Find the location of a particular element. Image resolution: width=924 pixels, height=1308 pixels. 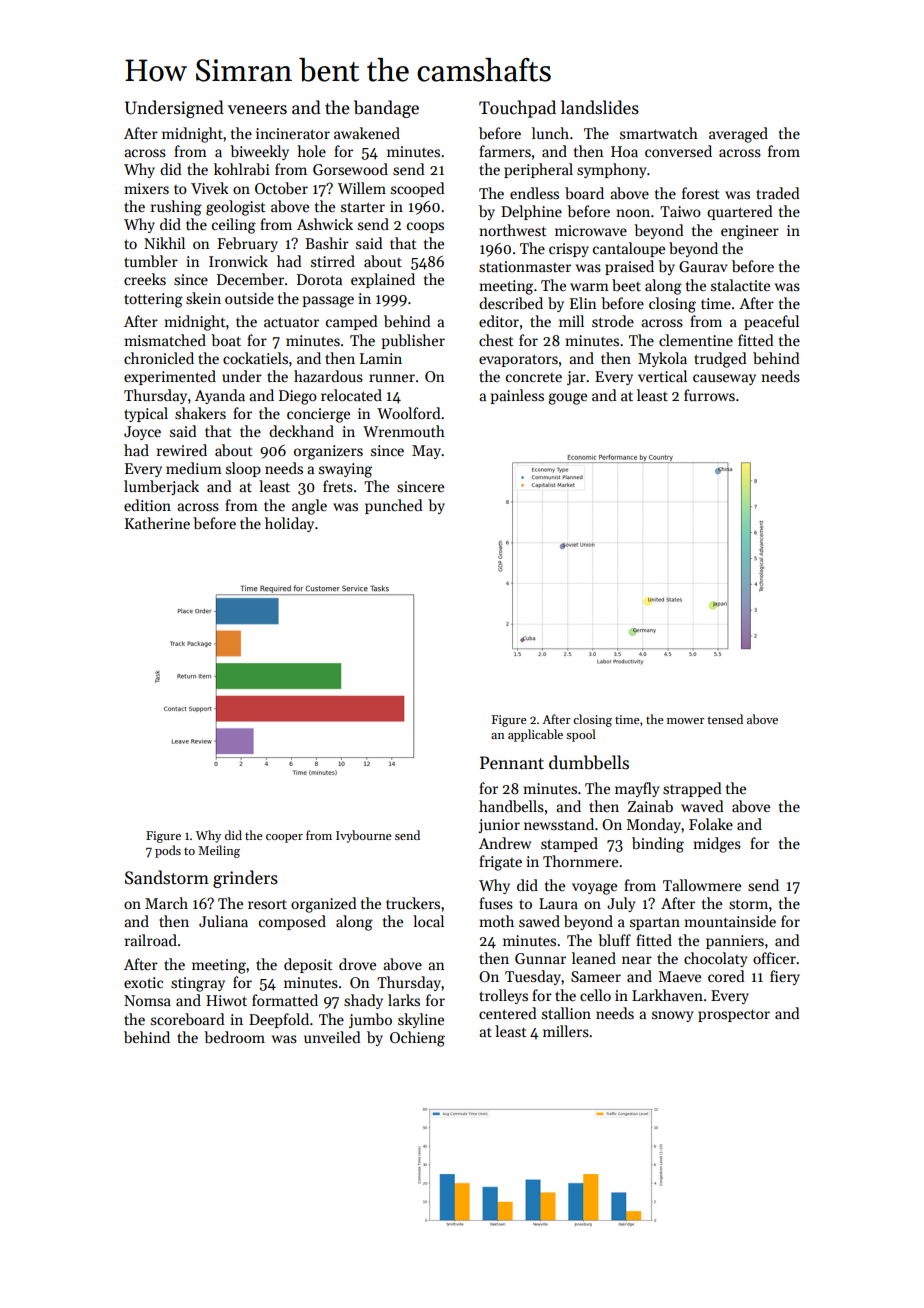

cooper is located at coordinates (284, 838).
